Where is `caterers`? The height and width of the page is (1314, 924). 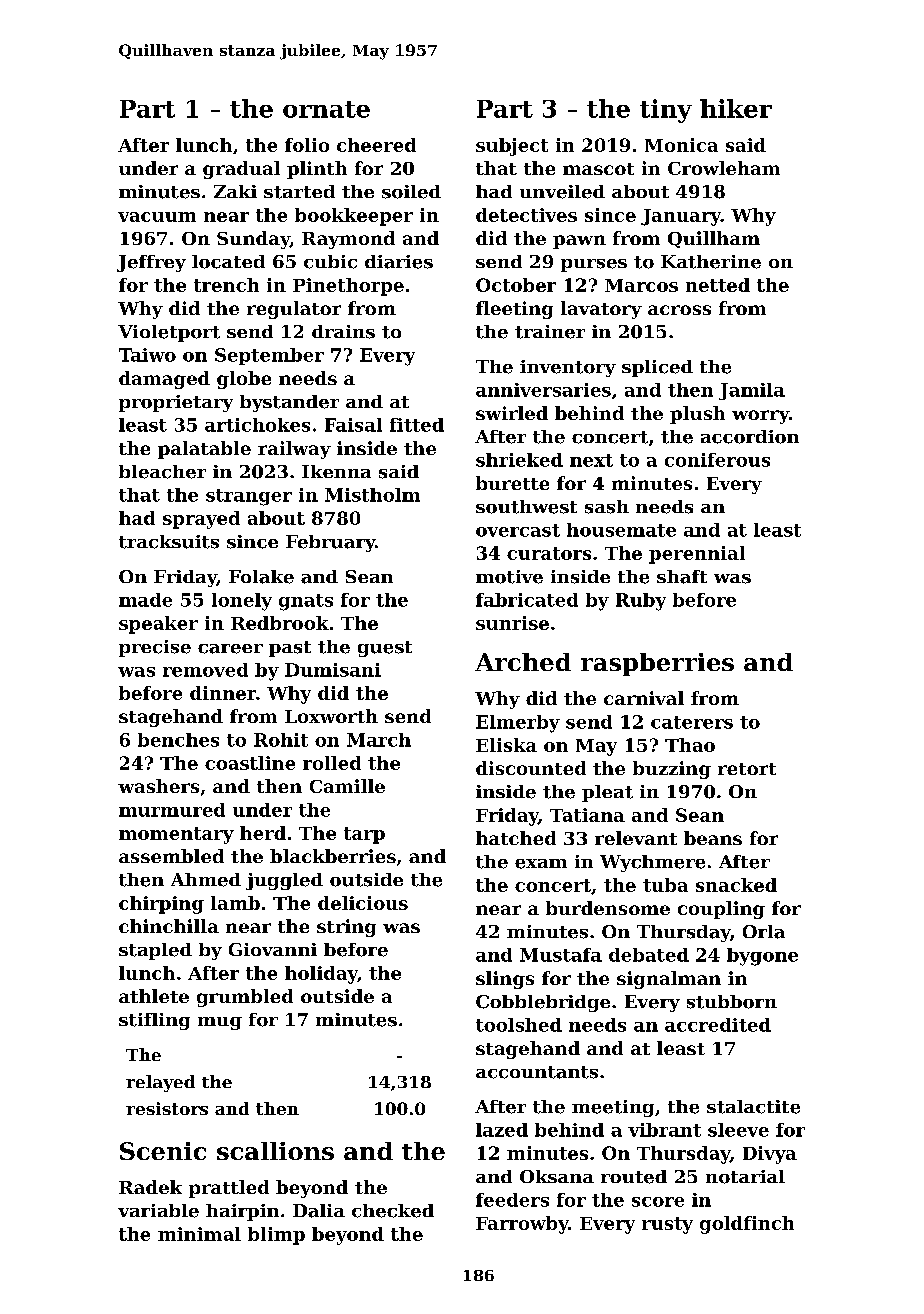
caterers is located at coordinates (692, 722).
